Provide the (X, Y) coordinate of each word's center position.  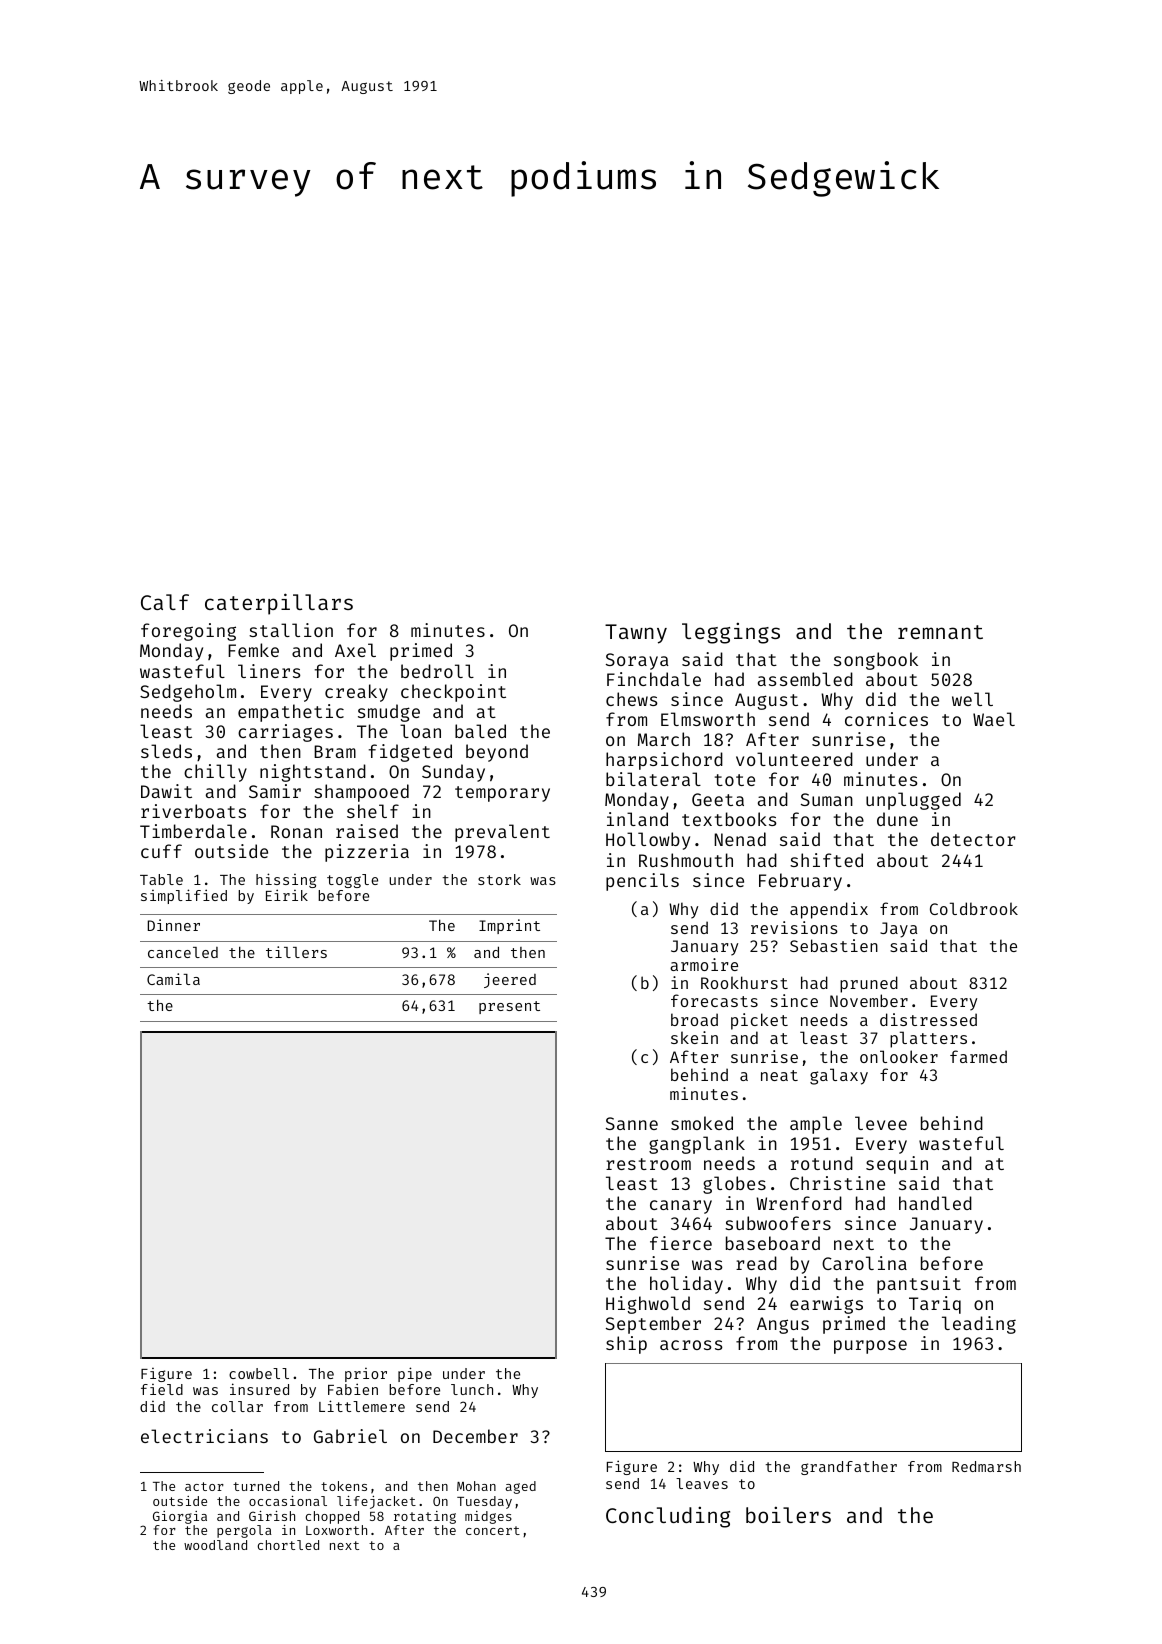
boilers (788, 1515)
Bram (335, 751)
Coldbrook (974, 908)
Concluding (668, 1517)
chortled (288, 1545)
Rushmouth (686, 860)
